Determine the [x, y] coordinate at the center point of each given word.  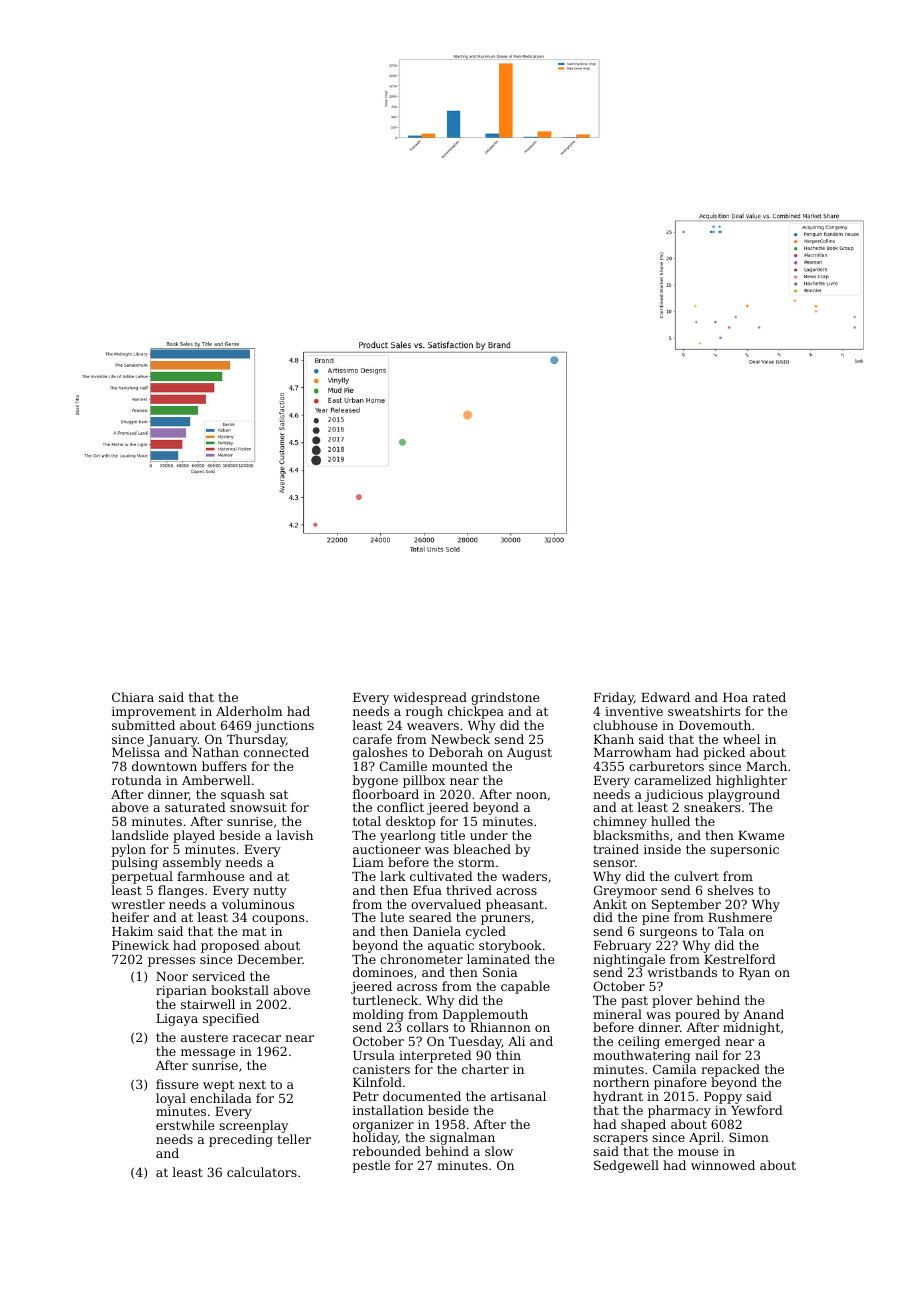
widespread [430, 698]
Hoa [735, 697]
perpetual [142, 877]
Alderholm [249, 711]
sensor [614, 863]
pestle [371, 1166]
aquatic [451, 947]
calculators [262, 1172]
